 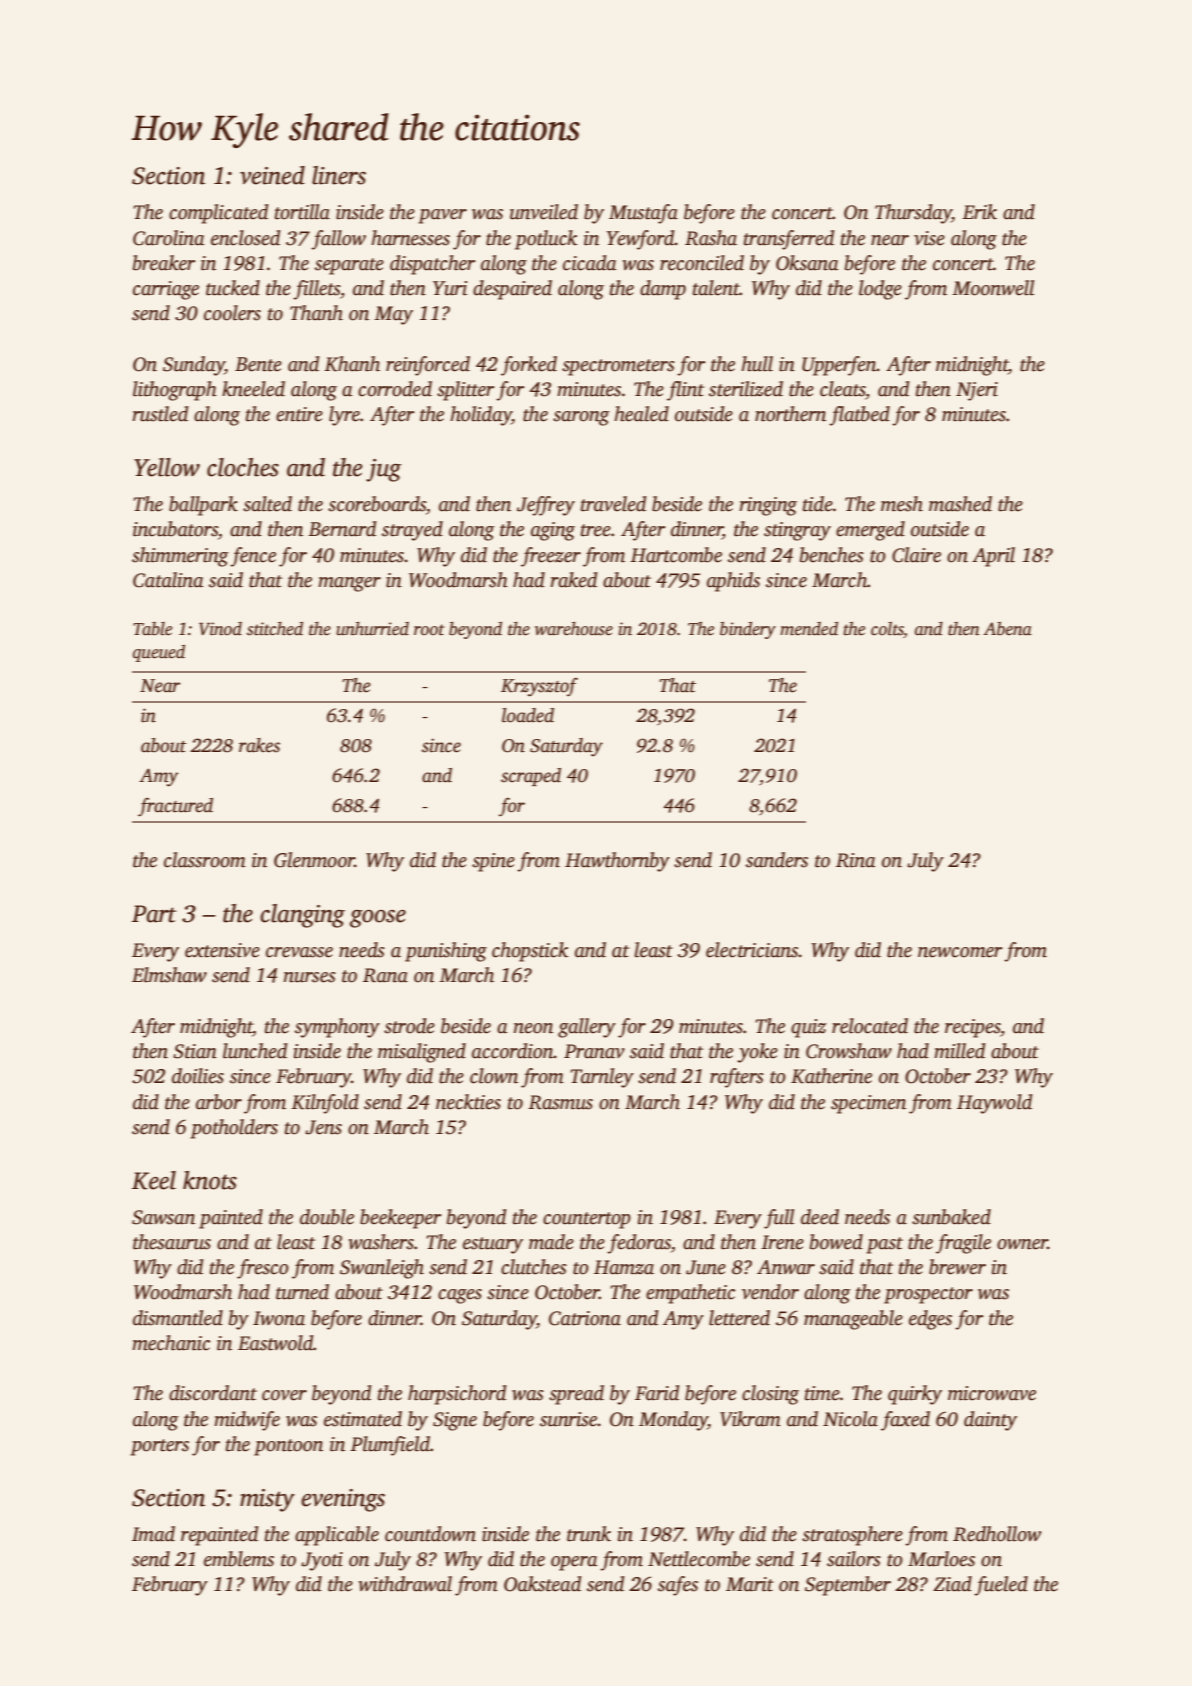 What do you see at coordinates (205, 860) in the screenshot?
I see `classroom` at bounding box center [205, 860].
